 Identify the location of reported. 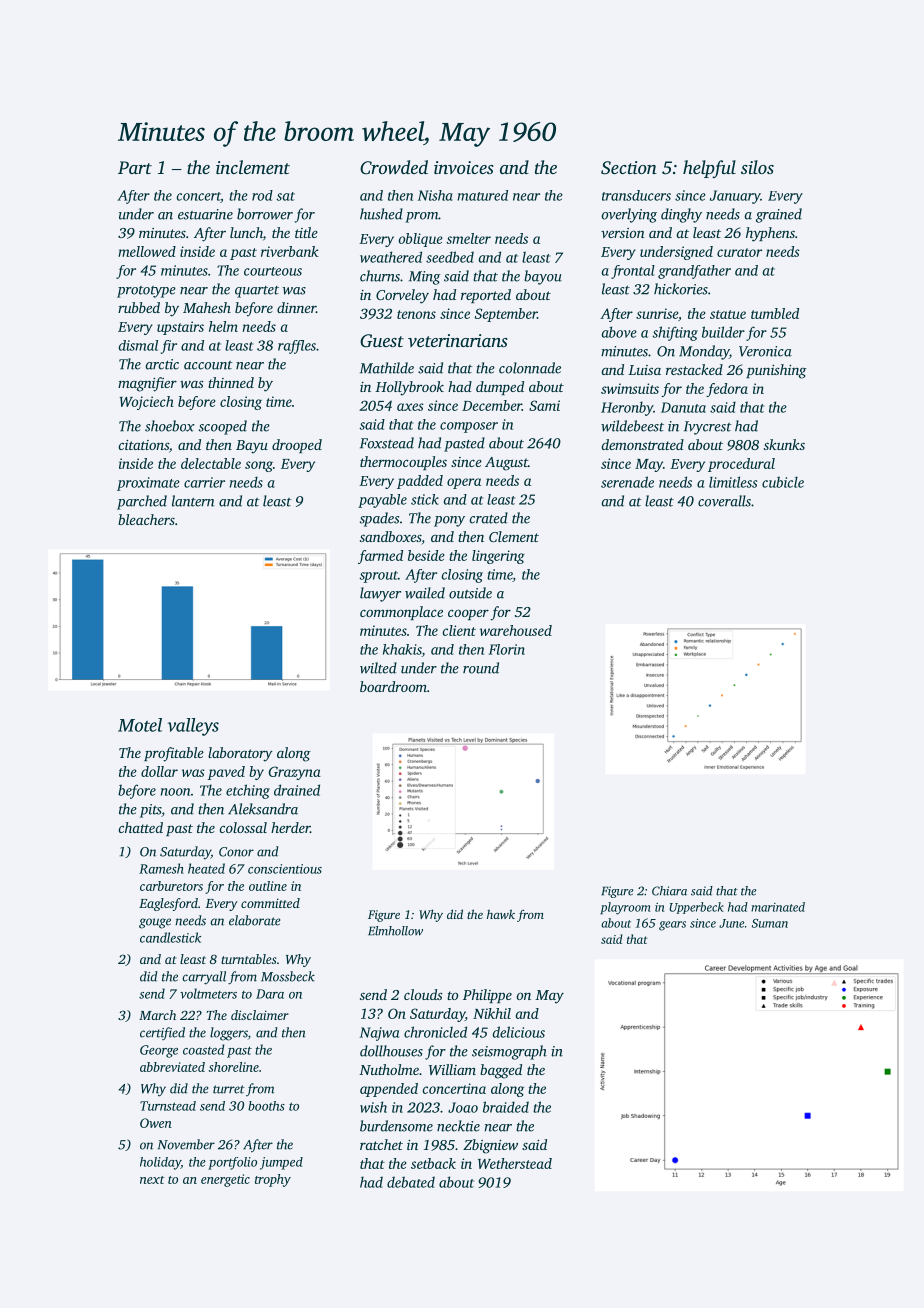
(486, 296).
